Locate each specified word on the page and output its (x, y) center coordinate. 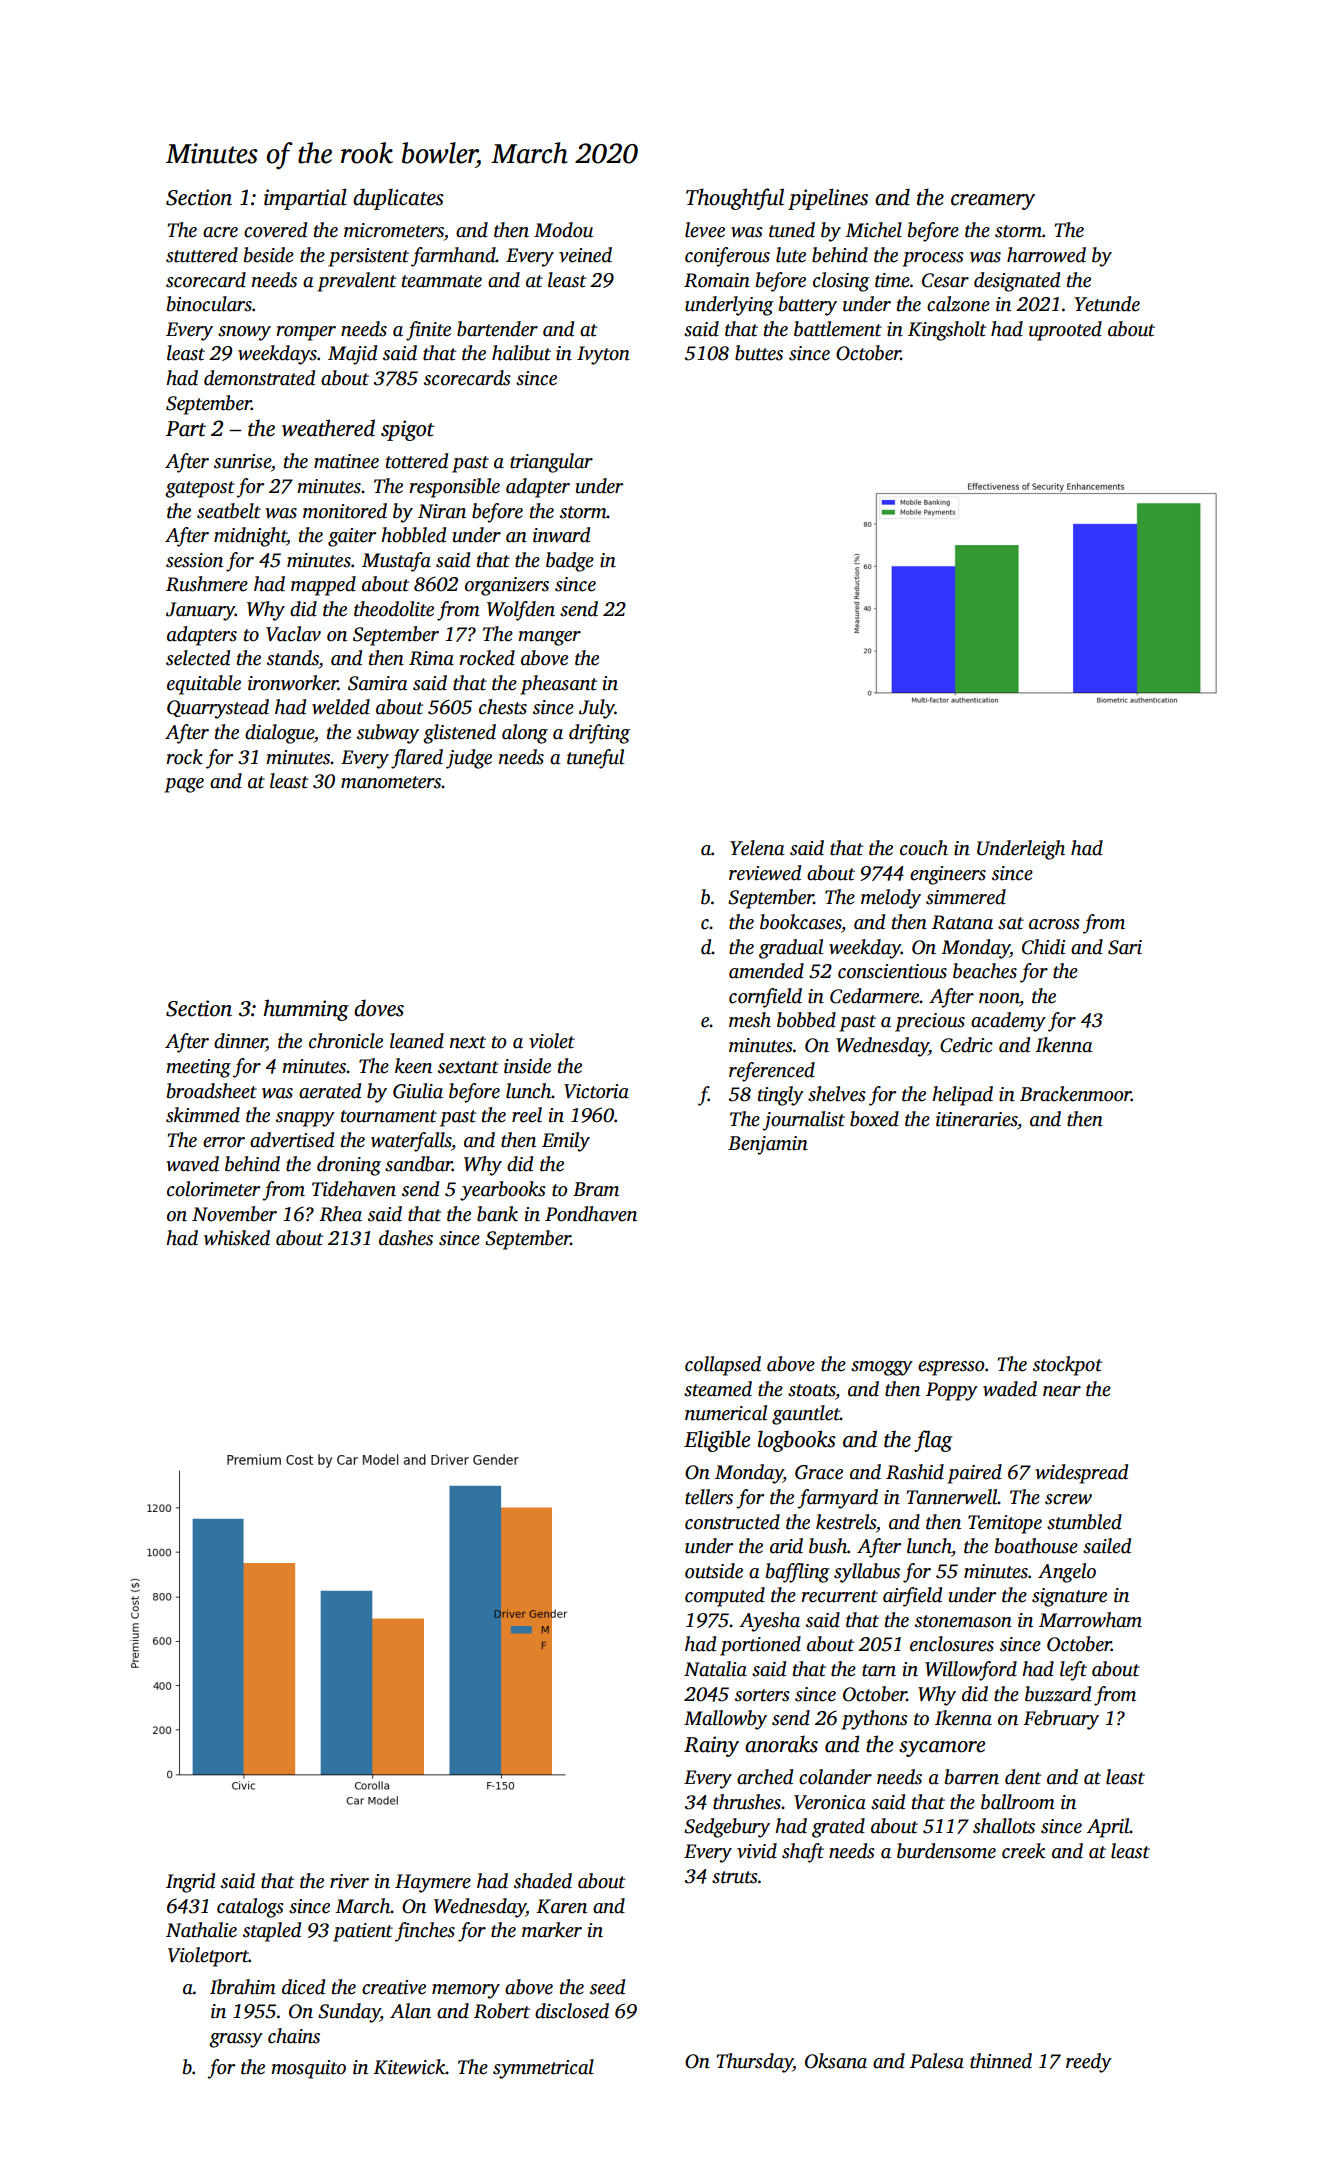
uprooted (1065, 331)
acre (220, 232)
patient (363, 1932)
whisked (237, 1238)
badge (570, 562)
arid (786, 1546)
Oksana (836, 2061)
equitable (204, 685)
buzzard (1058, 1694)
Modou (563, 230)
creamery (993, 202)
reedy (1089, 2063)
